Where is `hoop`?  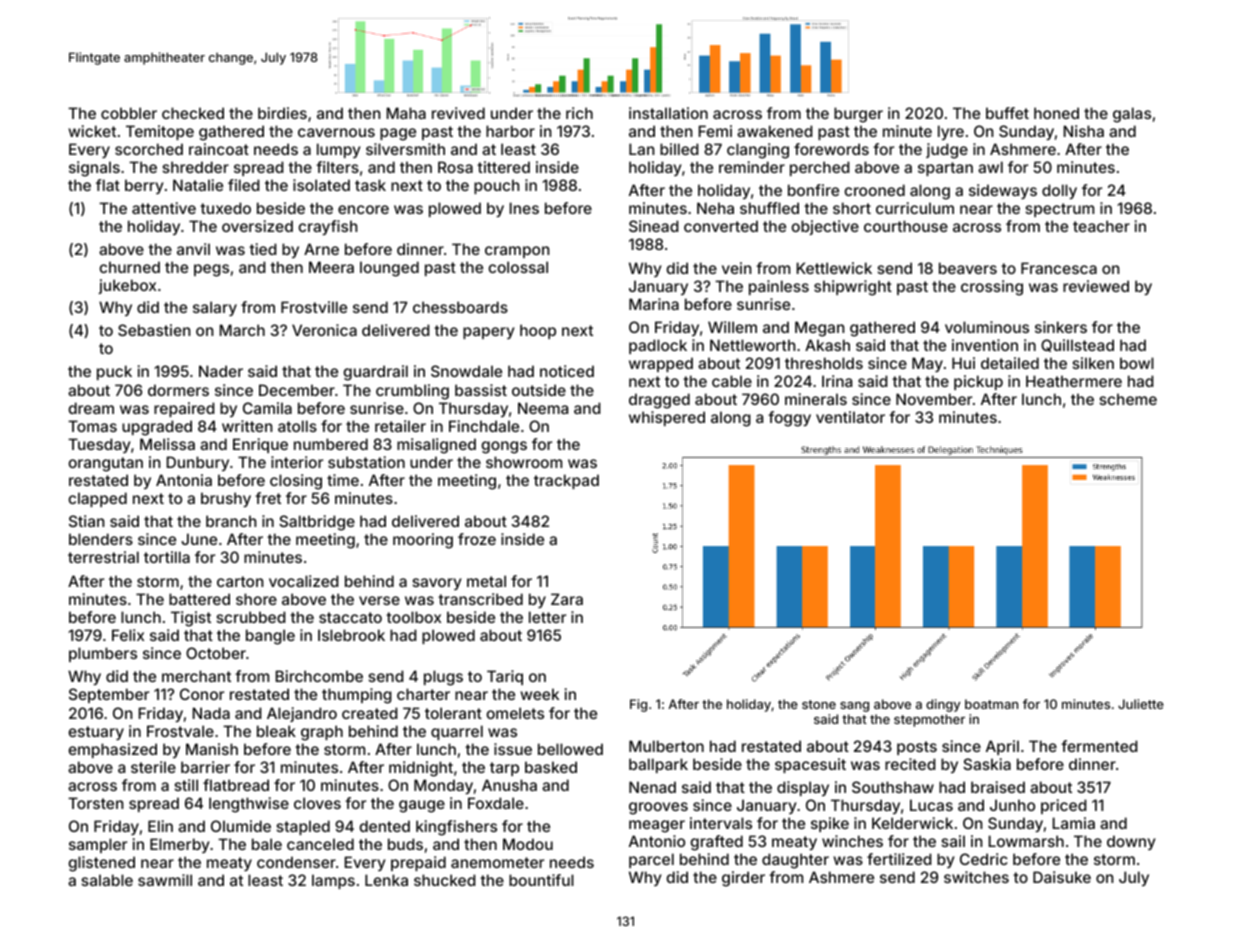 hoop is located at coordinates (538, 331).
